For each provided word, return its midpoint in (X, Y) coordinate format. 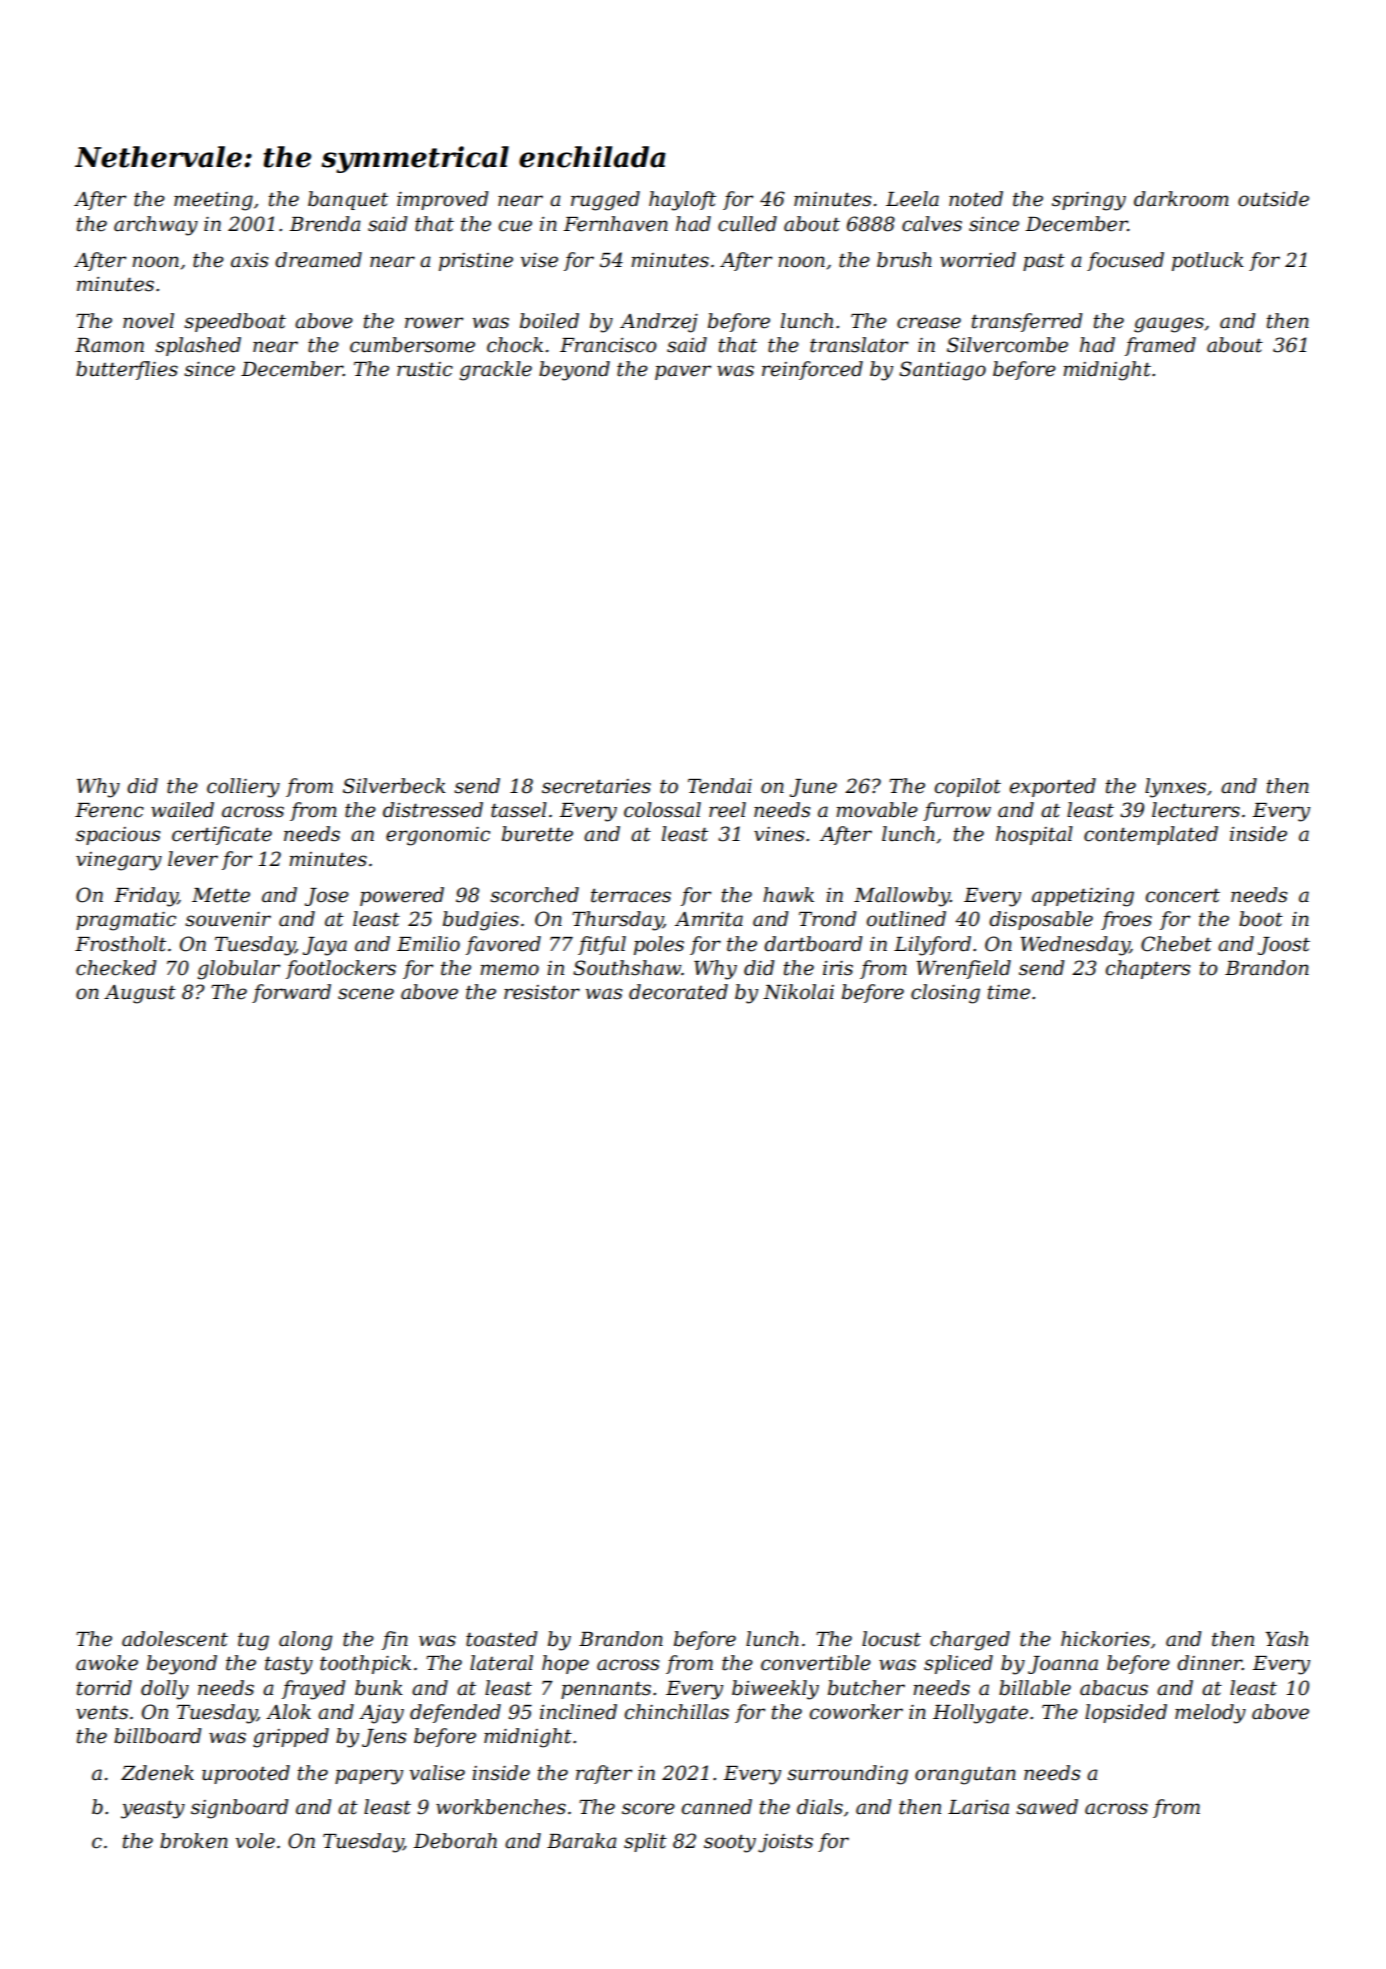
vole (255, 1841)
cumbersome (412, 345)
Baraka (582, 1841)
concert (1183, 896)
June (813, 788)
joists (785, 1843)
